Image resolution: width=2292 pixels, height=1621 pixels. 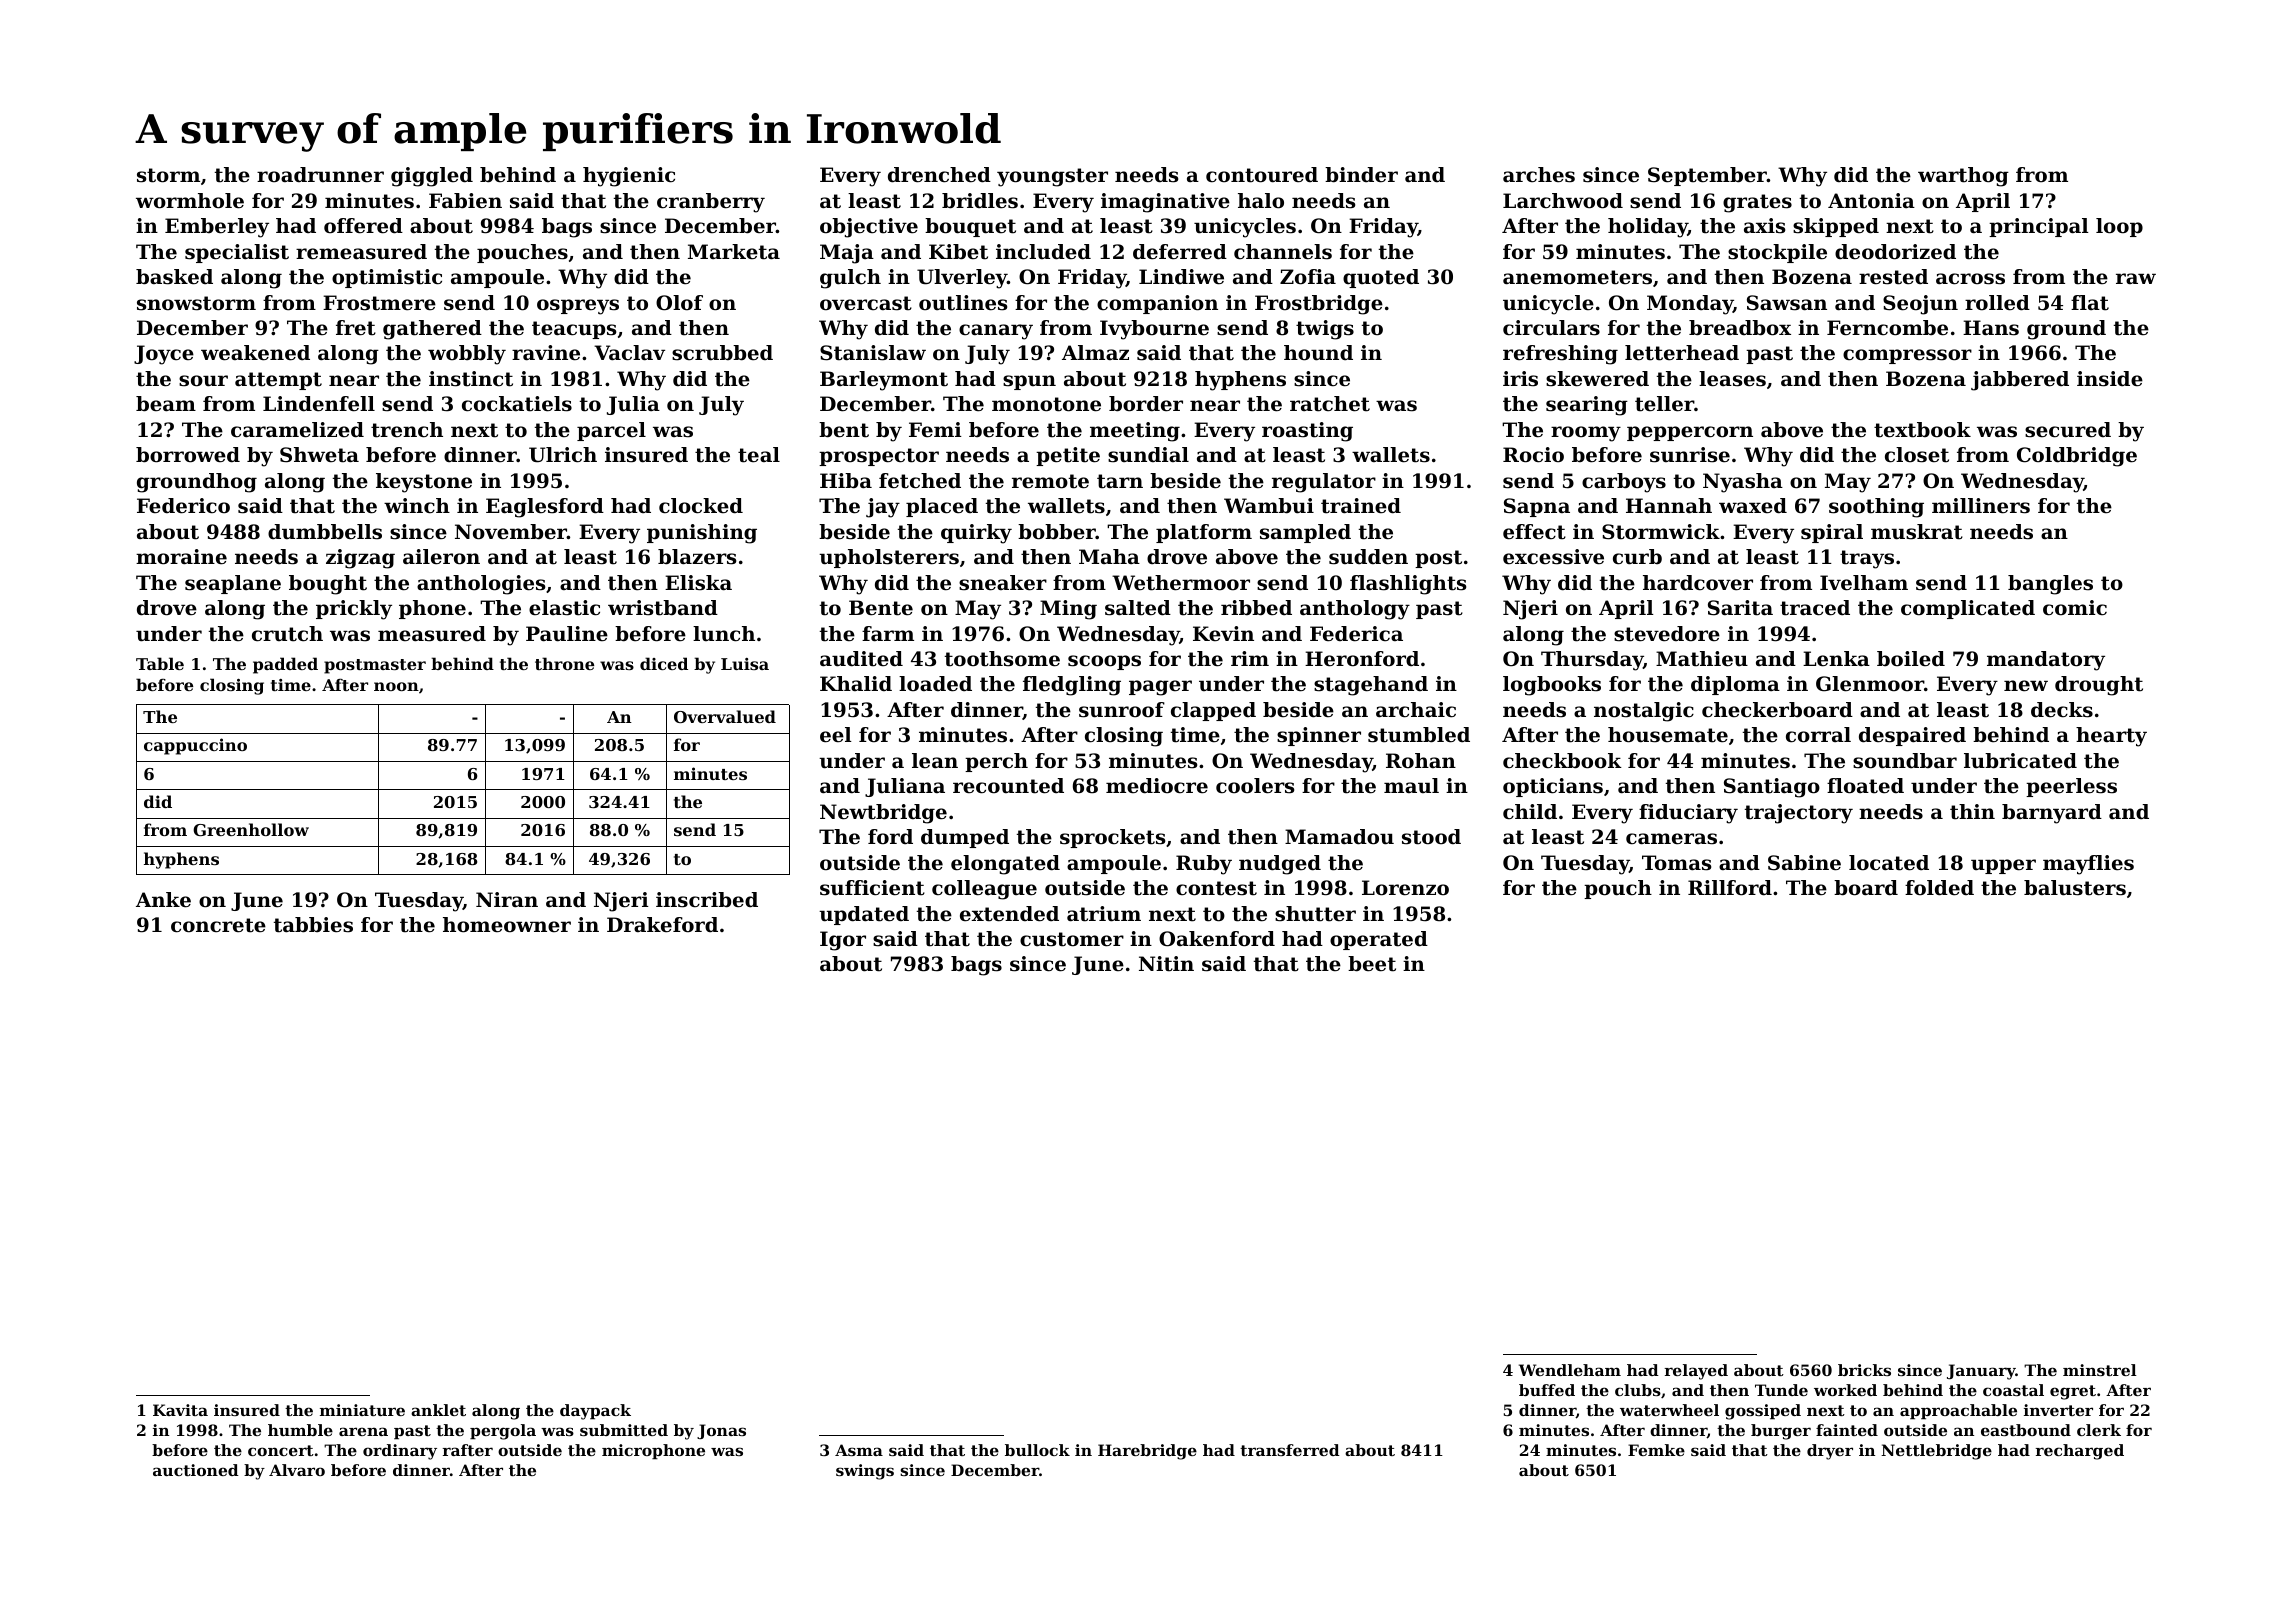 What do you see at coordinates (1764, 226) in the screenshot?
I see `axis` at bounding box center [1764, 226].
